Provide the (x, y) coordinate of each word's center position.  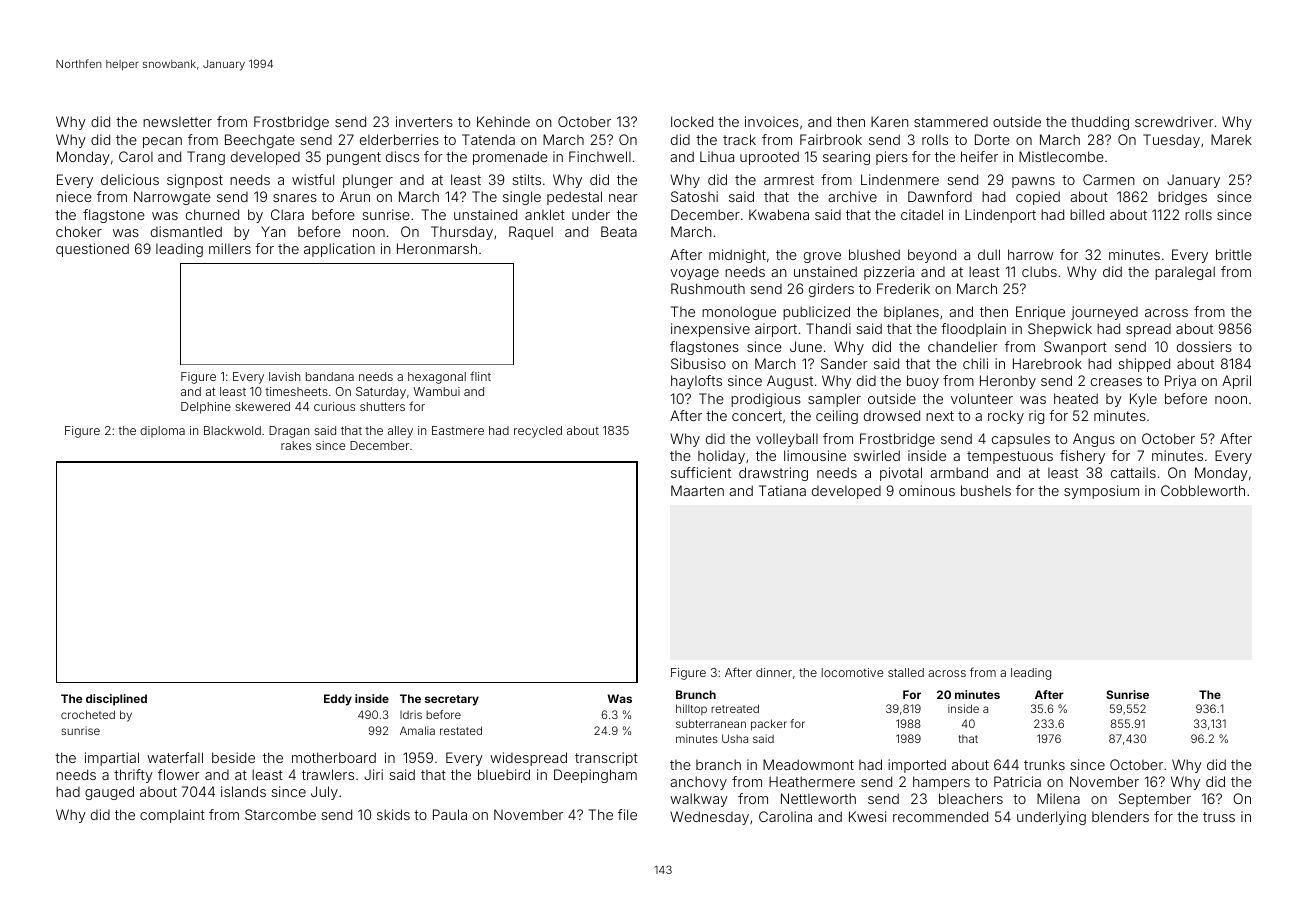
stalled (906, 672)
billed (1087, 214)
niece (74, 196)
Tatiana (782, 490)
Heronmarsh (437, 248)
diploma (162, 432)
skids (393, 814)
